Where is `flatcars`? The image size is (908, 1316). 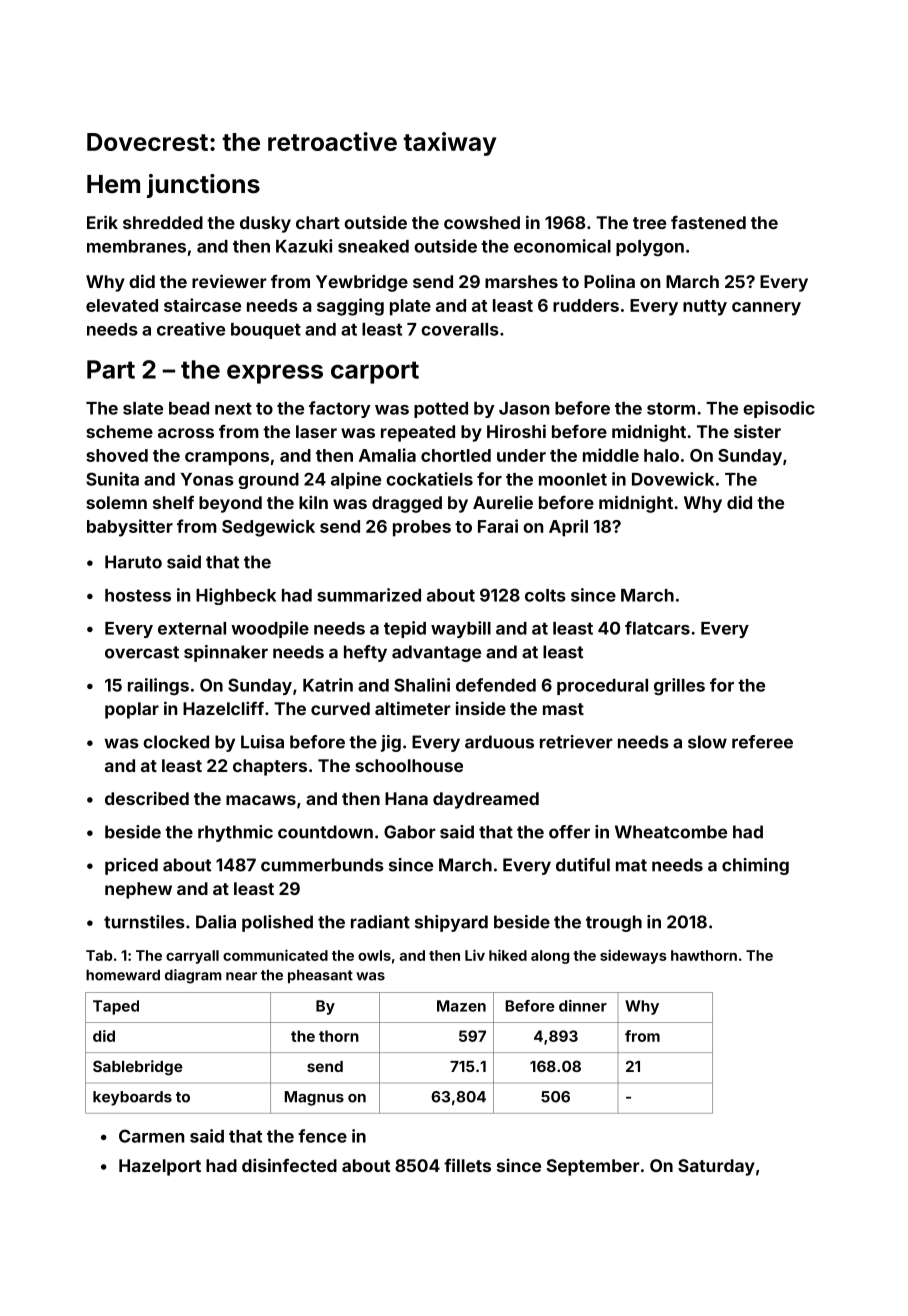 flatcars is located at coordinates (657, 628).
